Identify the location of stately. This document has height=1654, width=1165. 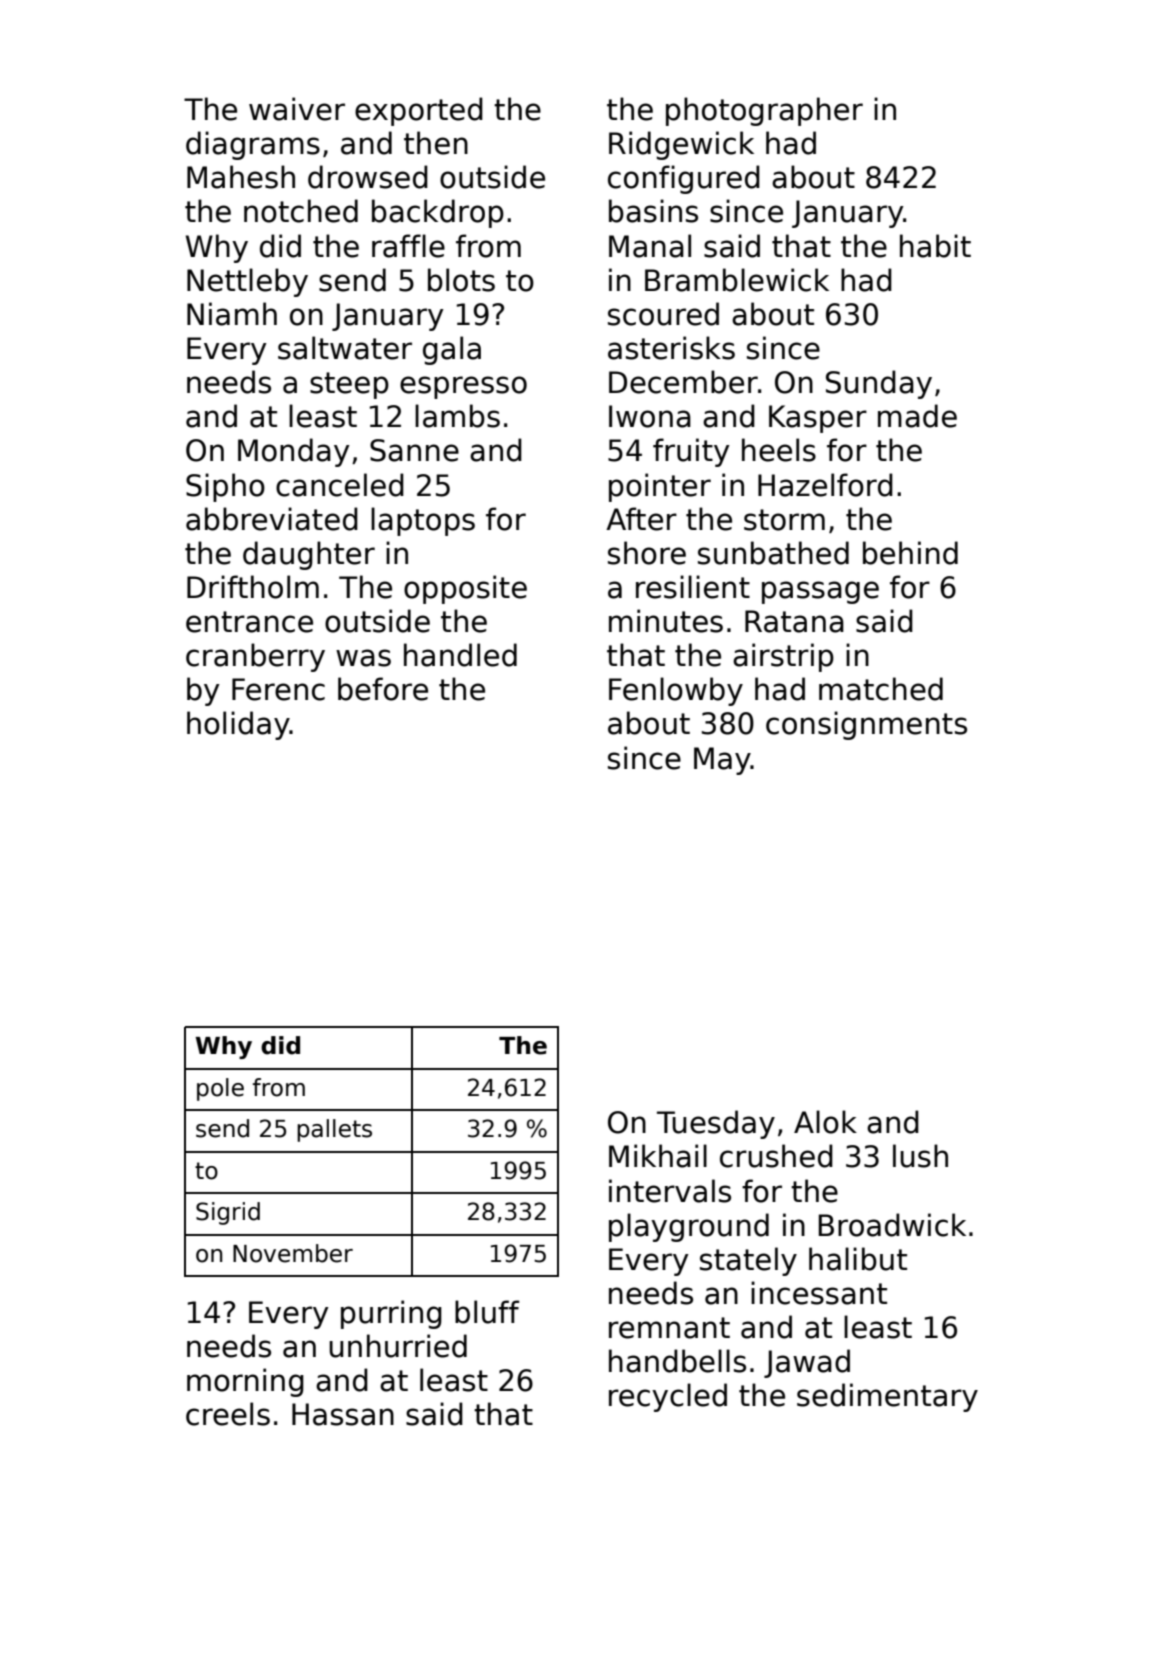
(748, 1261).
